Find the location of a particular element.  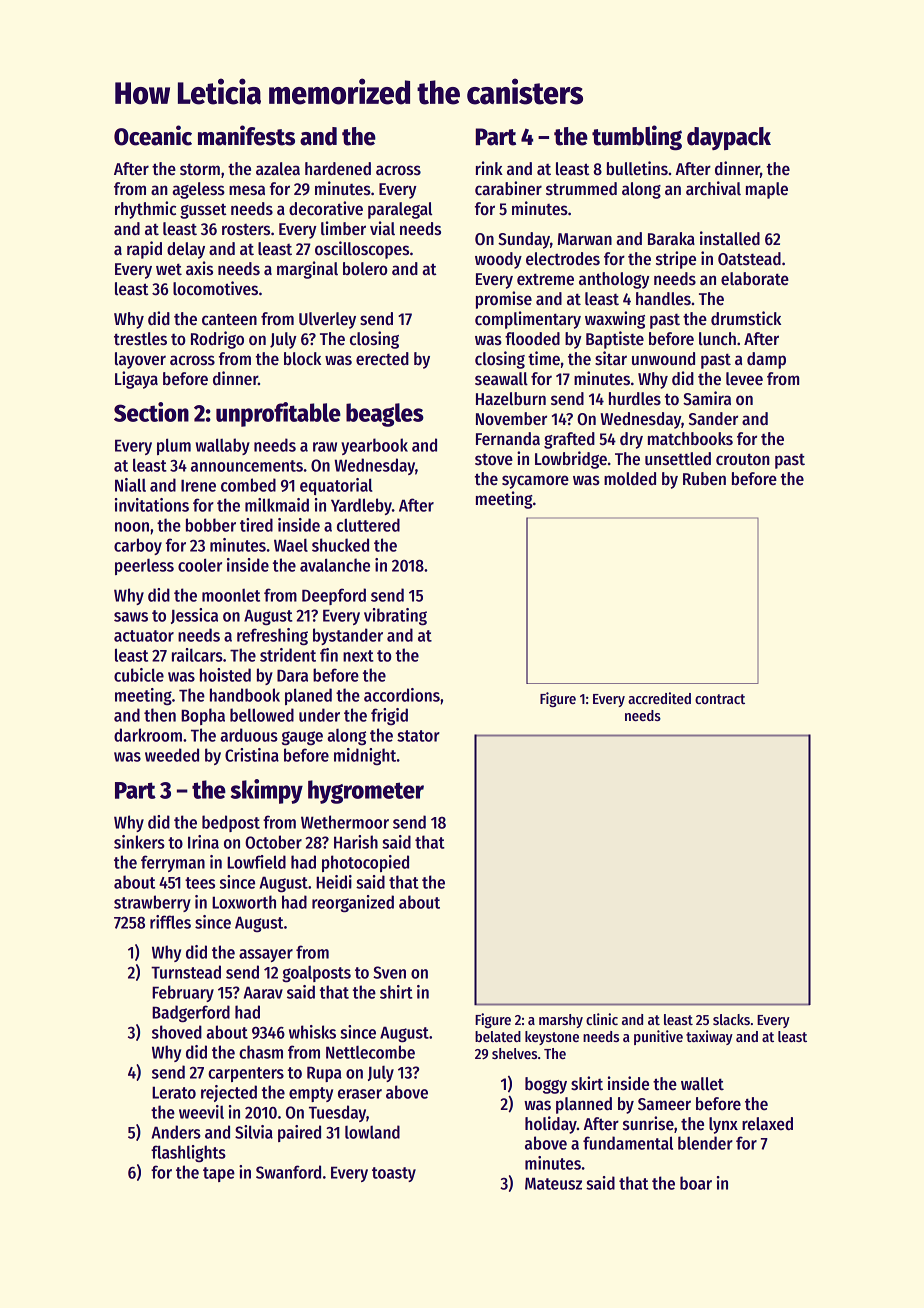

boar is located at coordinates (696, 1183).
